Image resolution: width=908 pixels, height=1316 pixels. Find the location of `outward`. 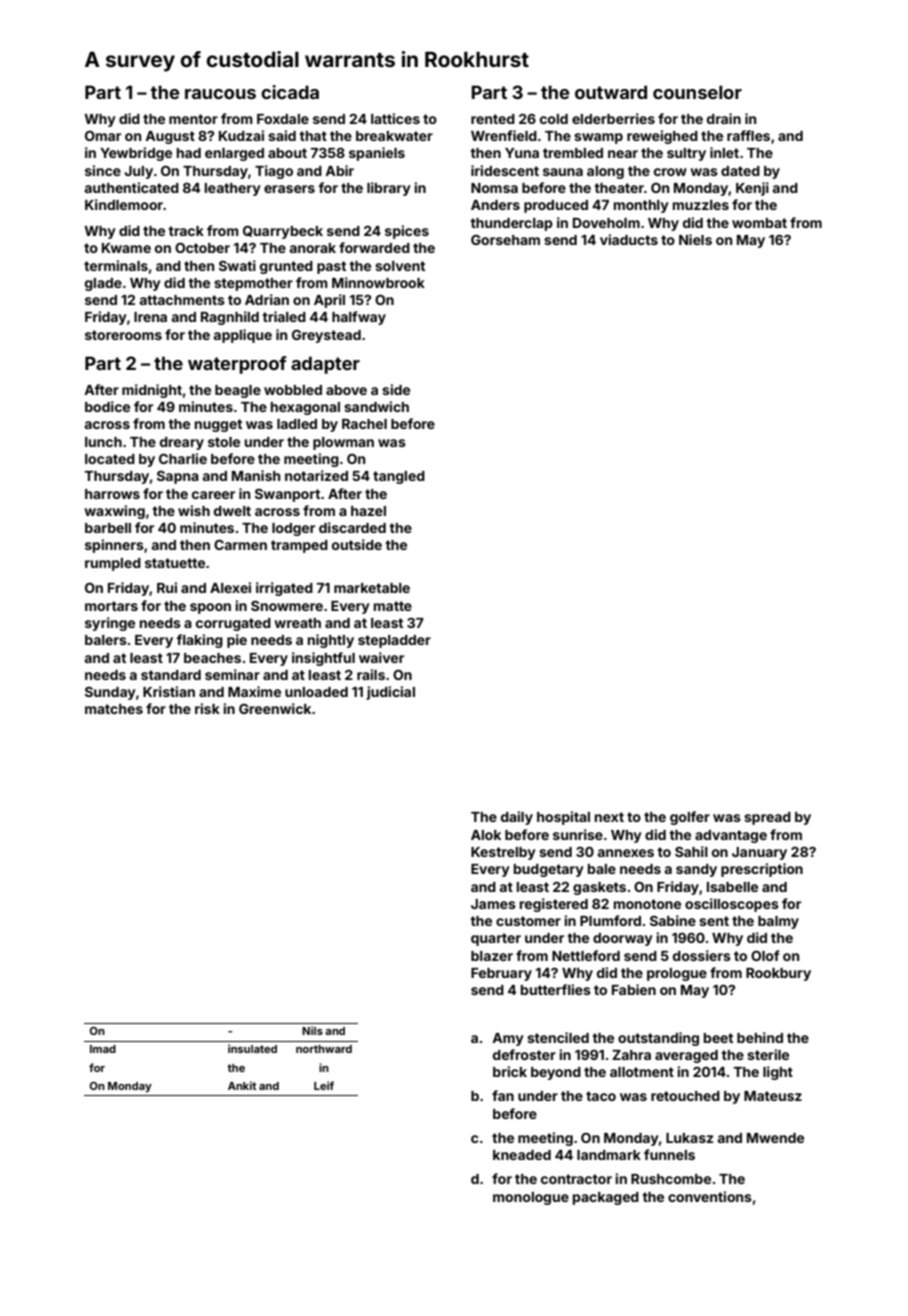

outward is located at coordinates (611, 92).
